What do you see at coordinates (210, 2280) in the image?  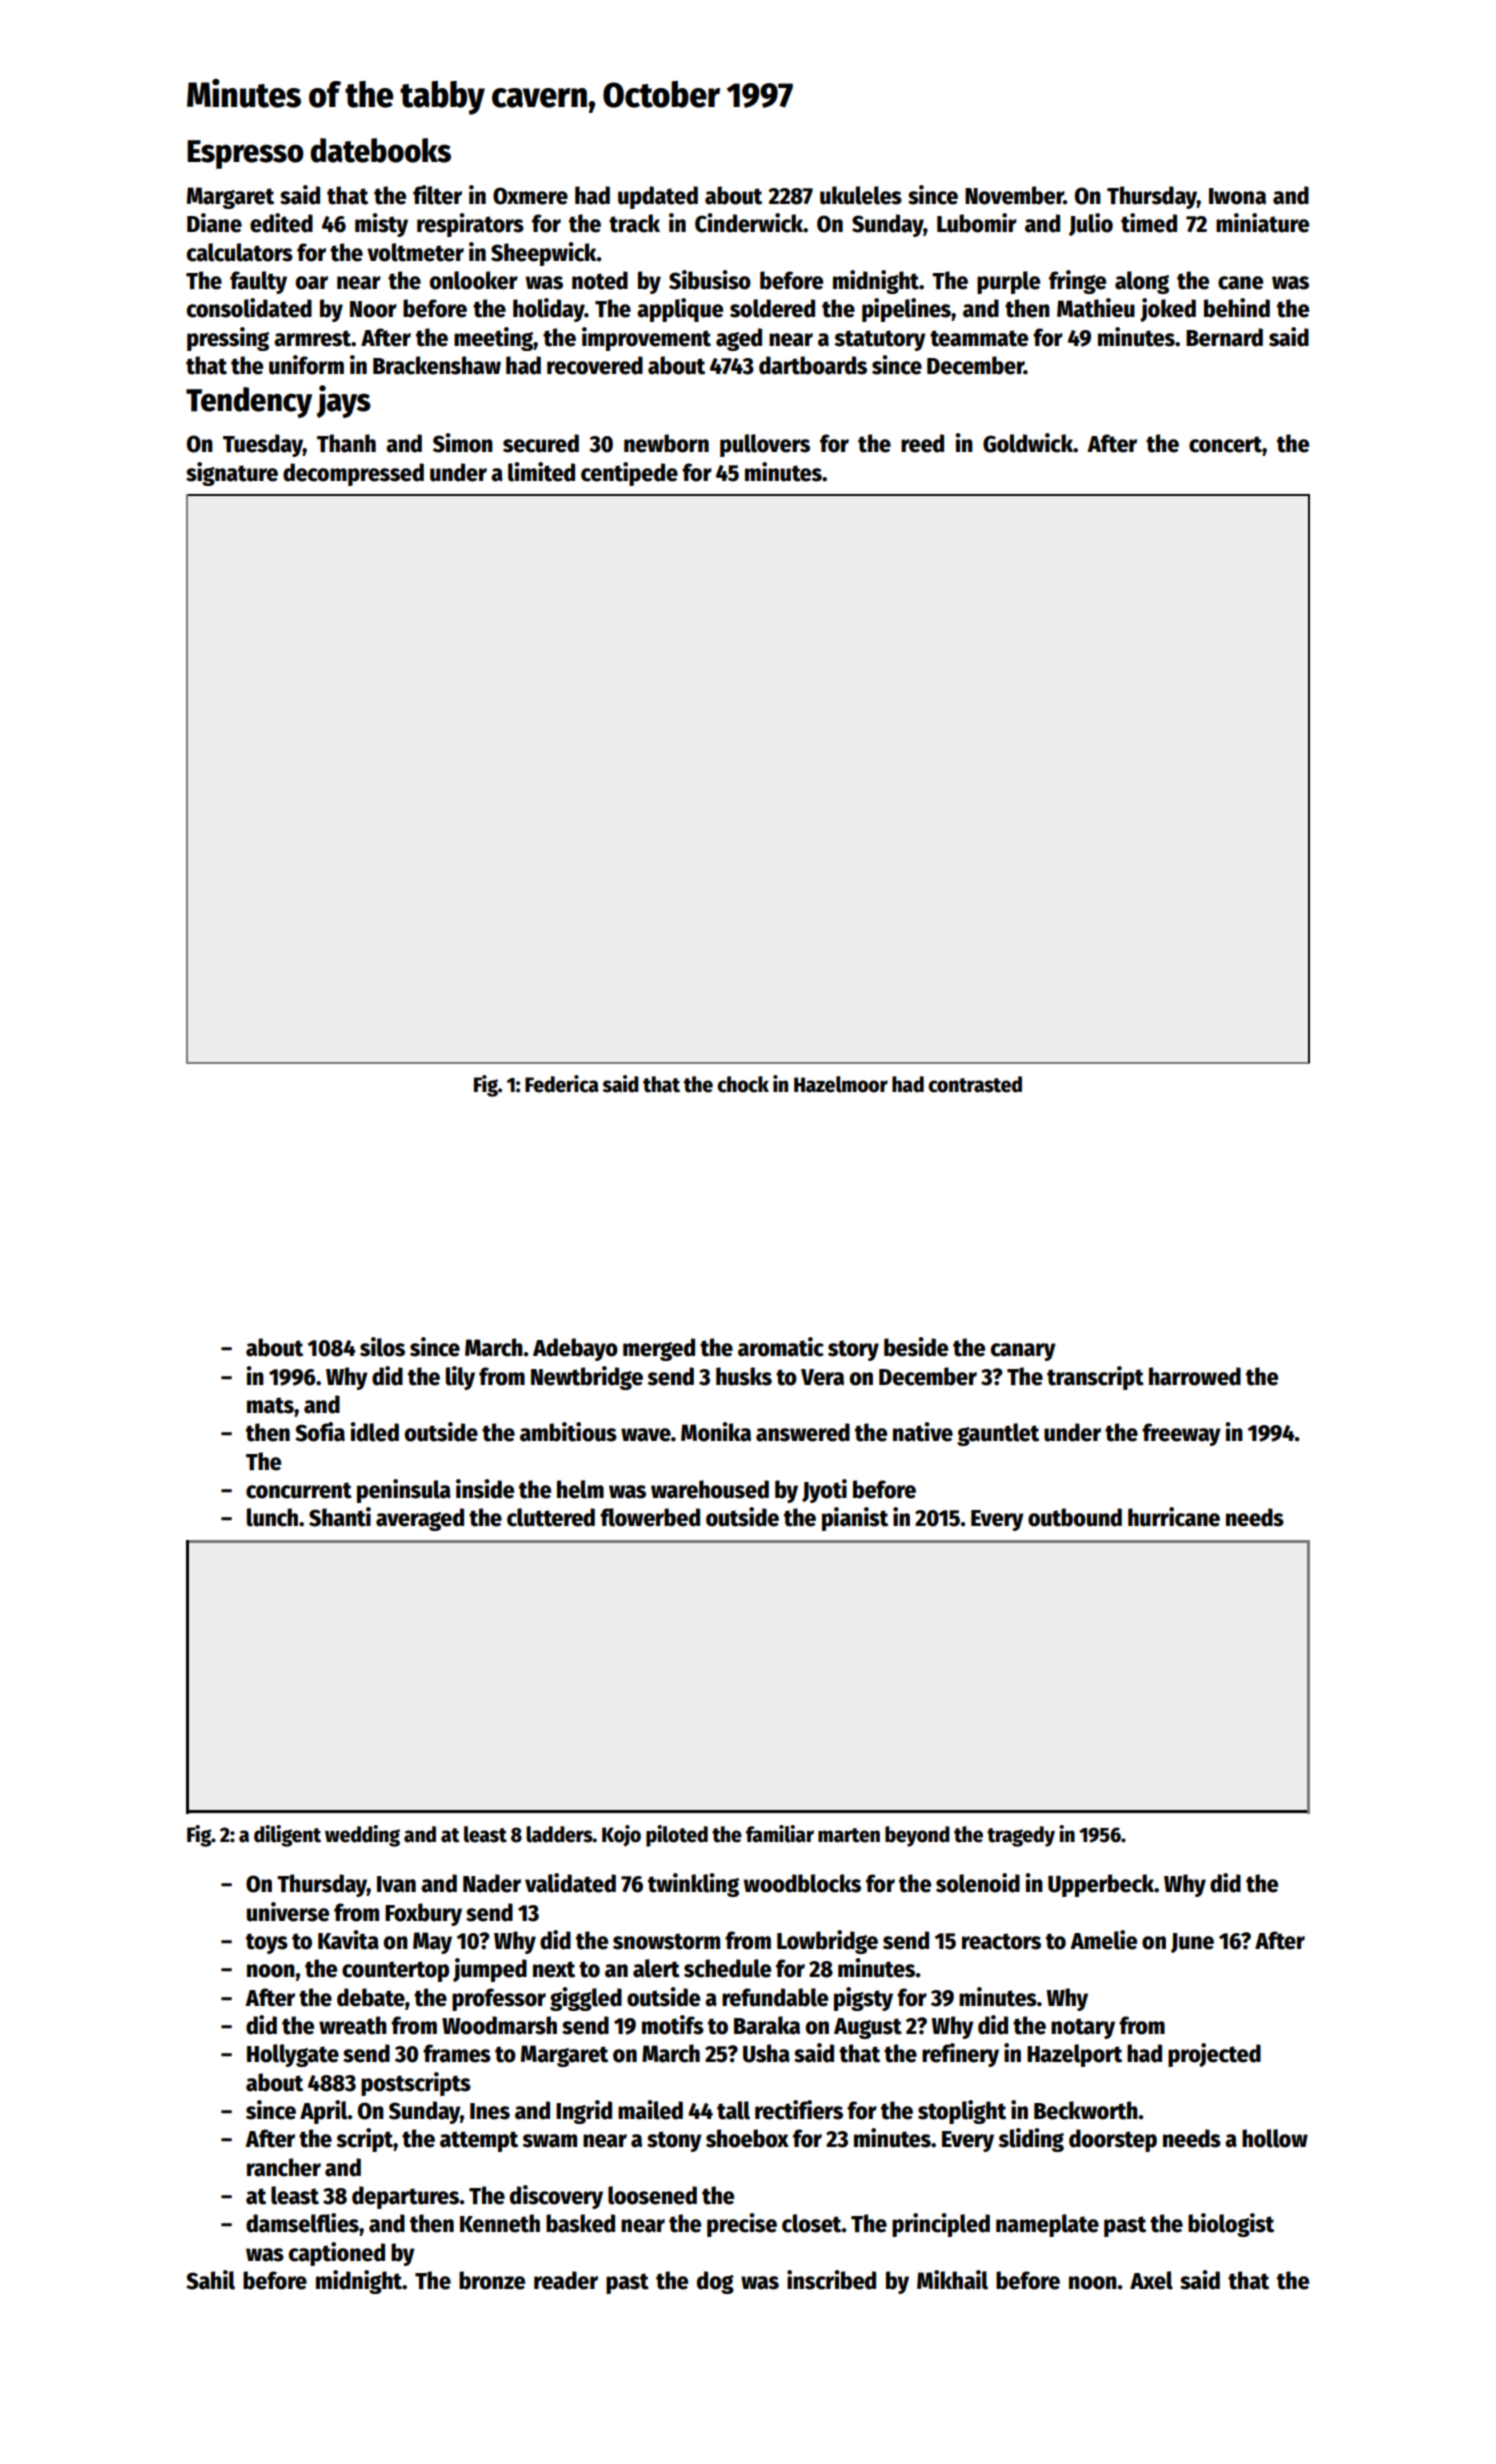 I see `Sahil` at bounding box center [210, 2280].
